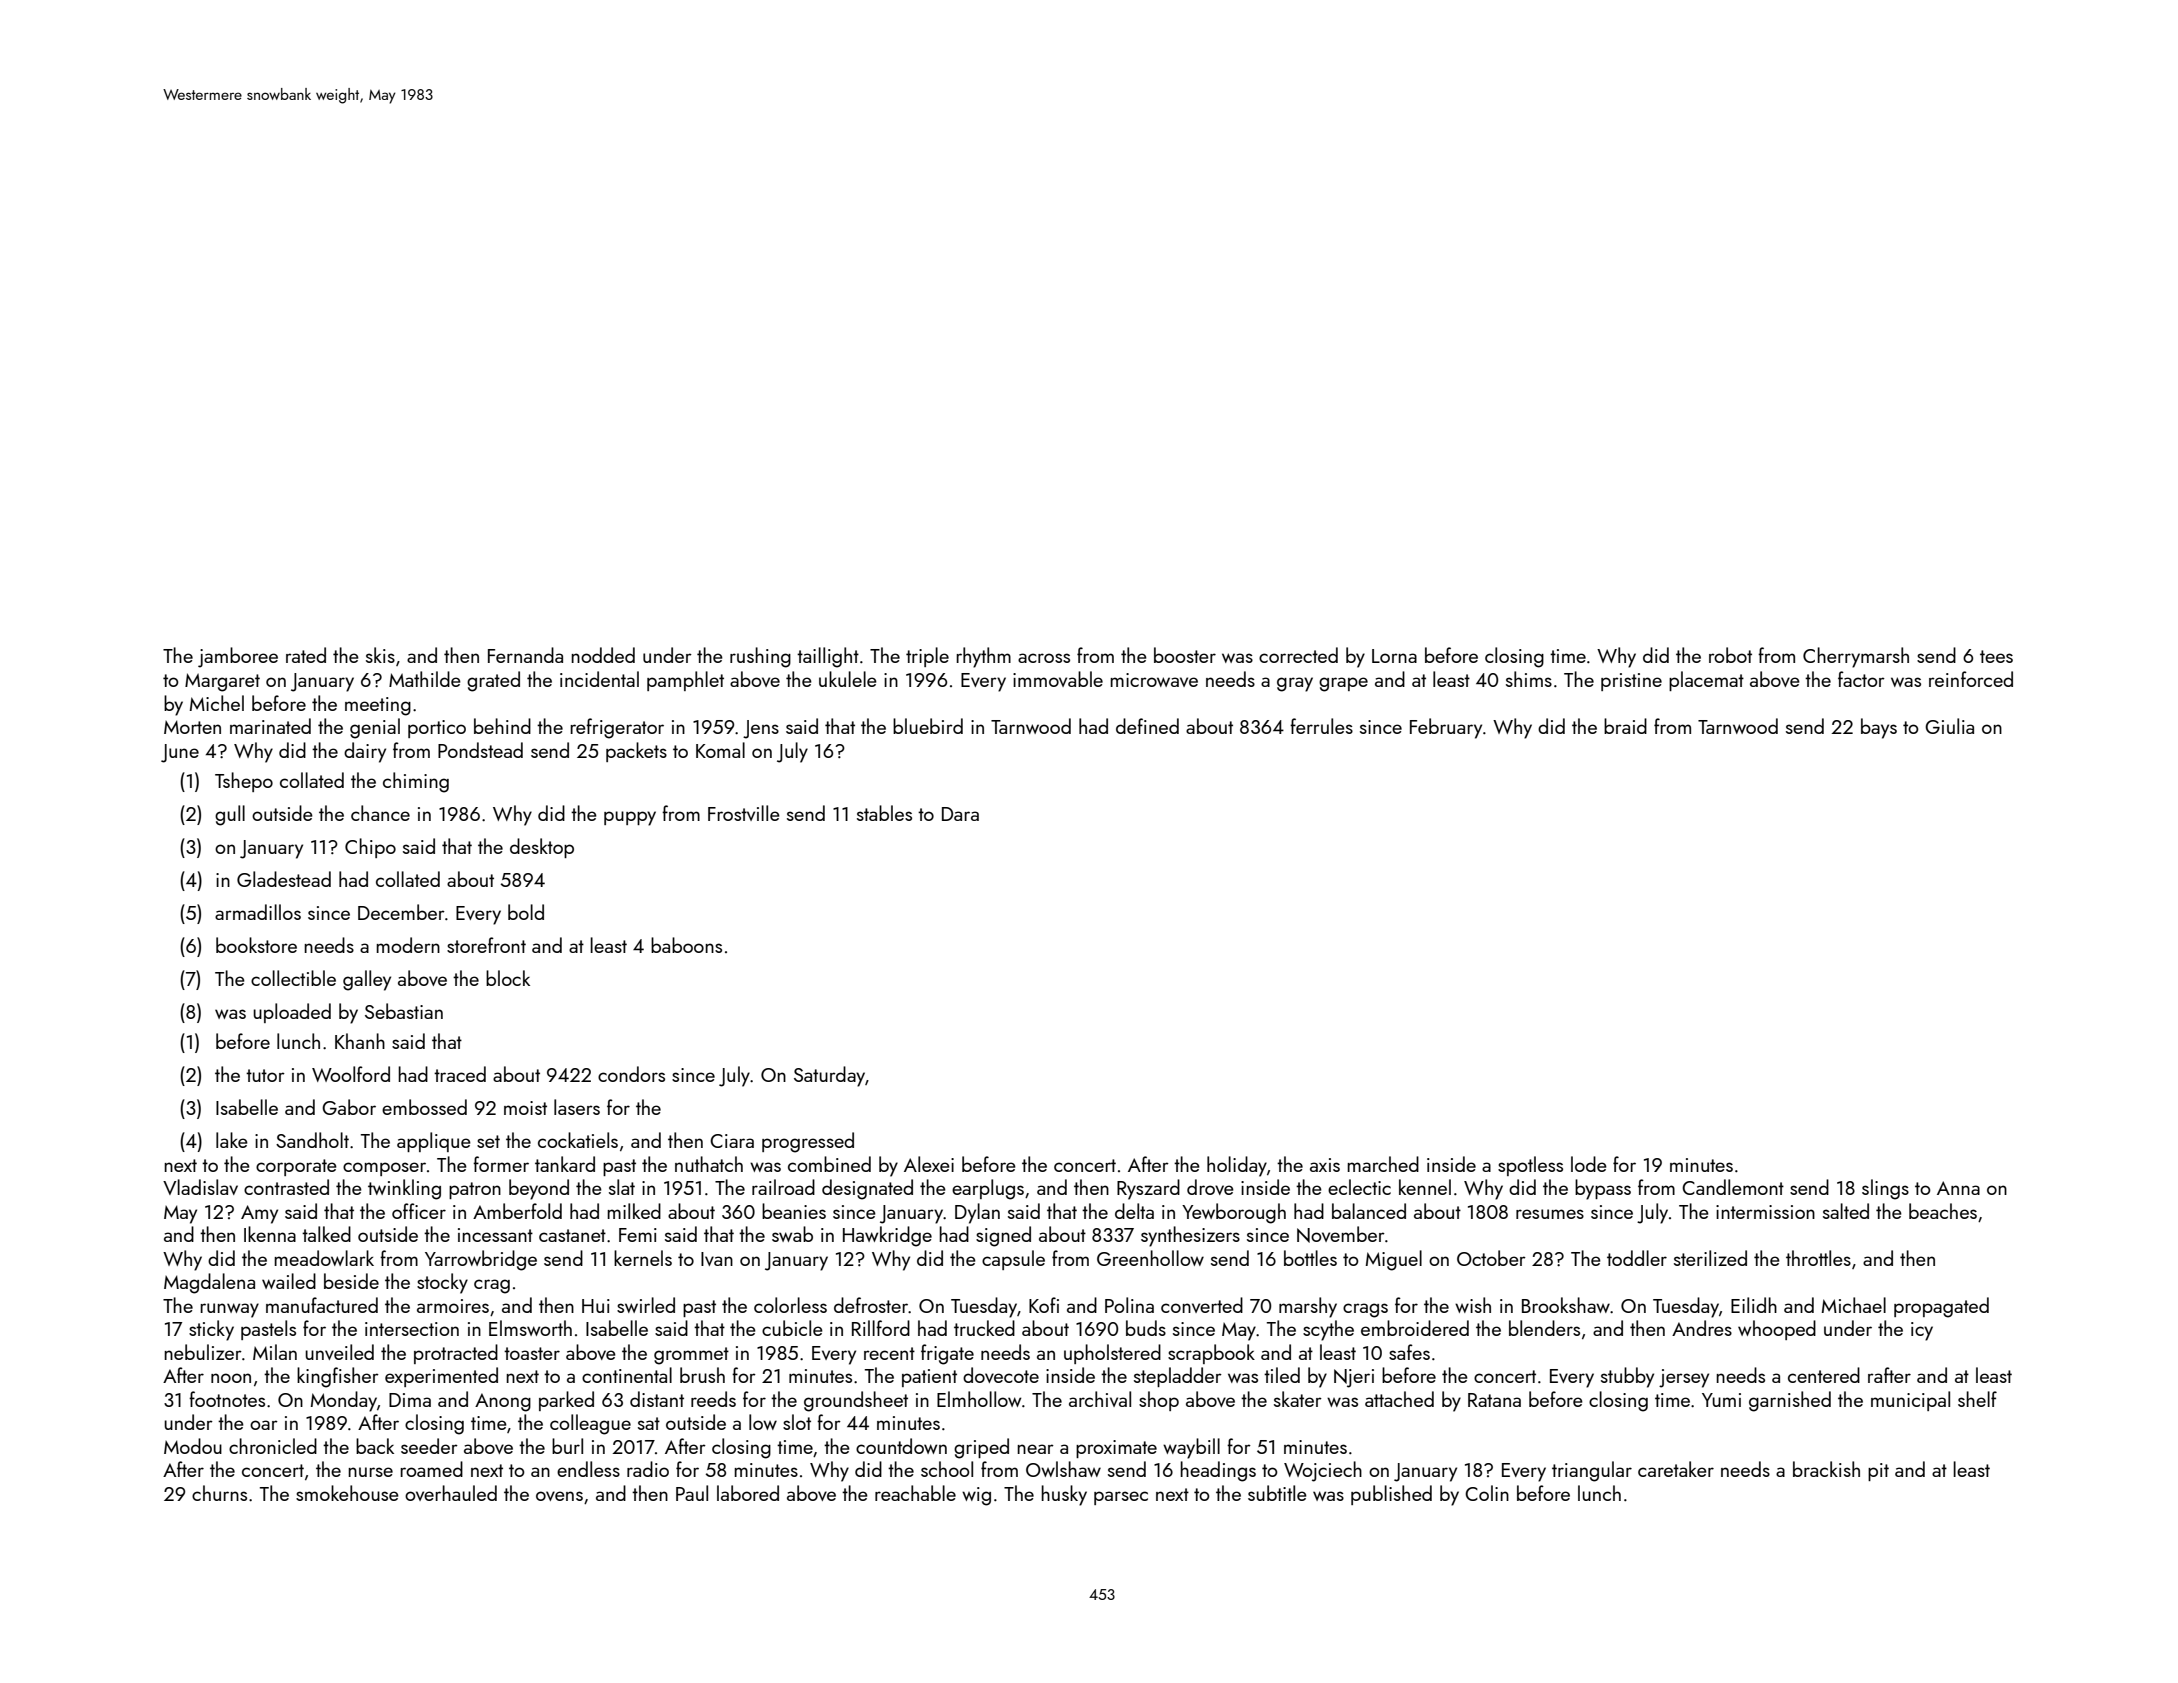 This screenshot has width=2178, height=1683. What do you see at coordinates (1958, 1188) in the screenshot?
I see `Anna` at bounding box center [1958, 1188].
